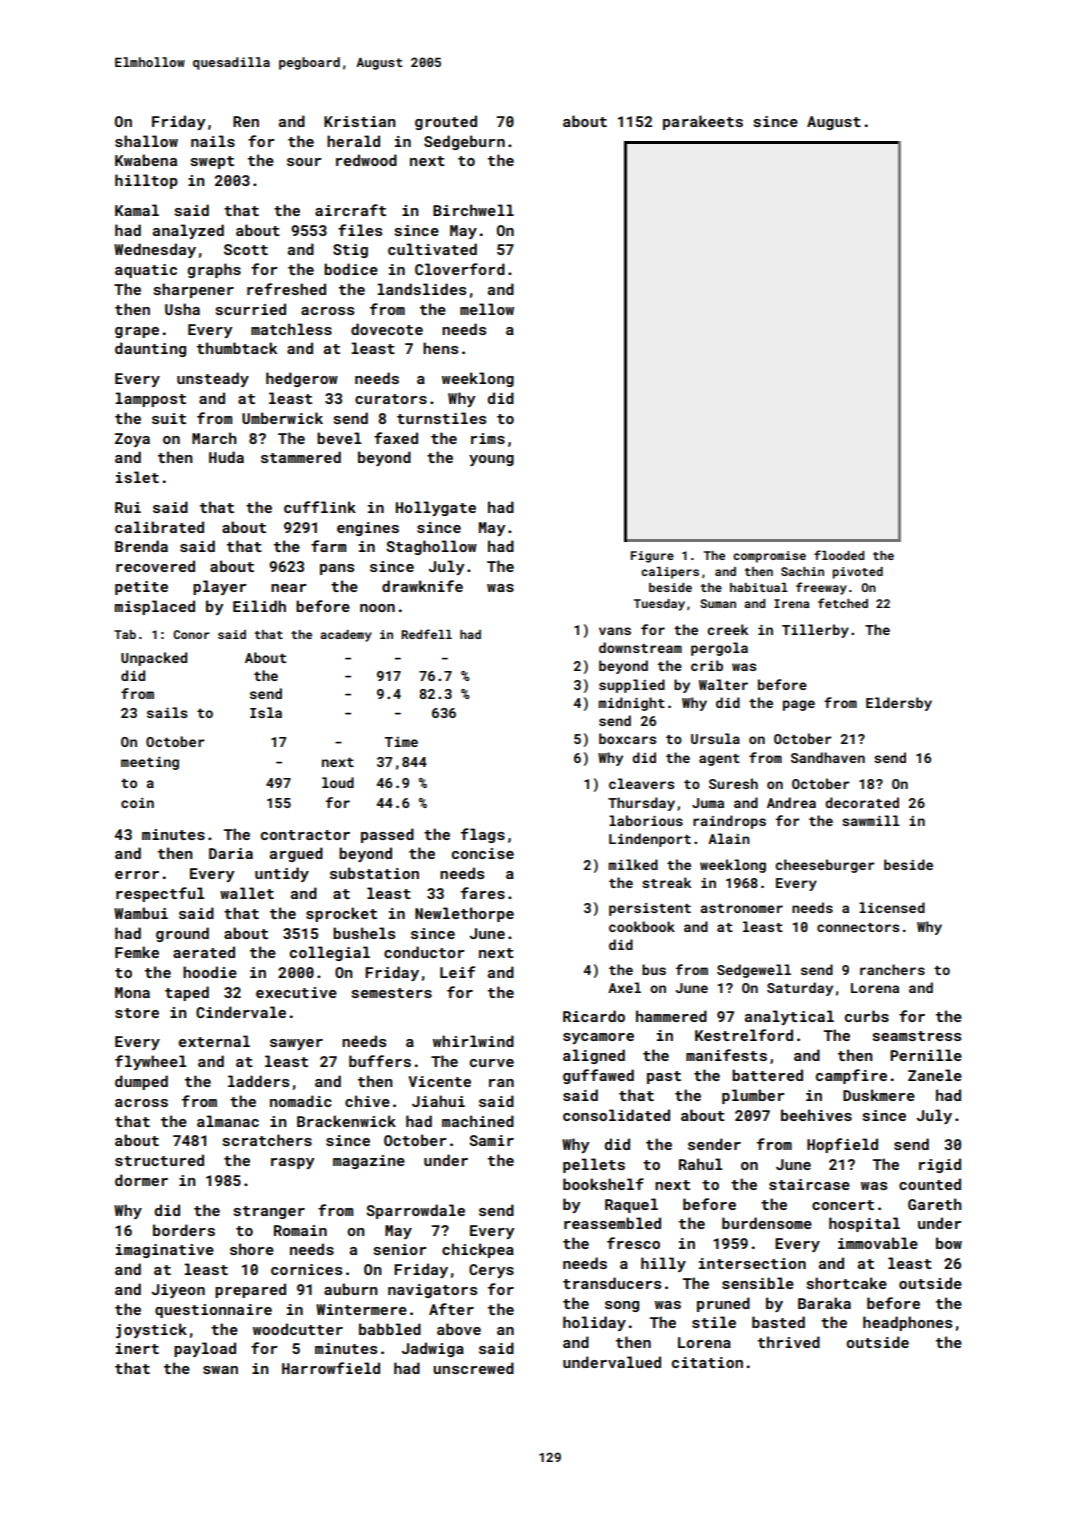 This page has width=1077, height=1530. What do you see at coordinates (151, 1330) in the page?
I see `joystick` at bounding box center [151, 1330].
